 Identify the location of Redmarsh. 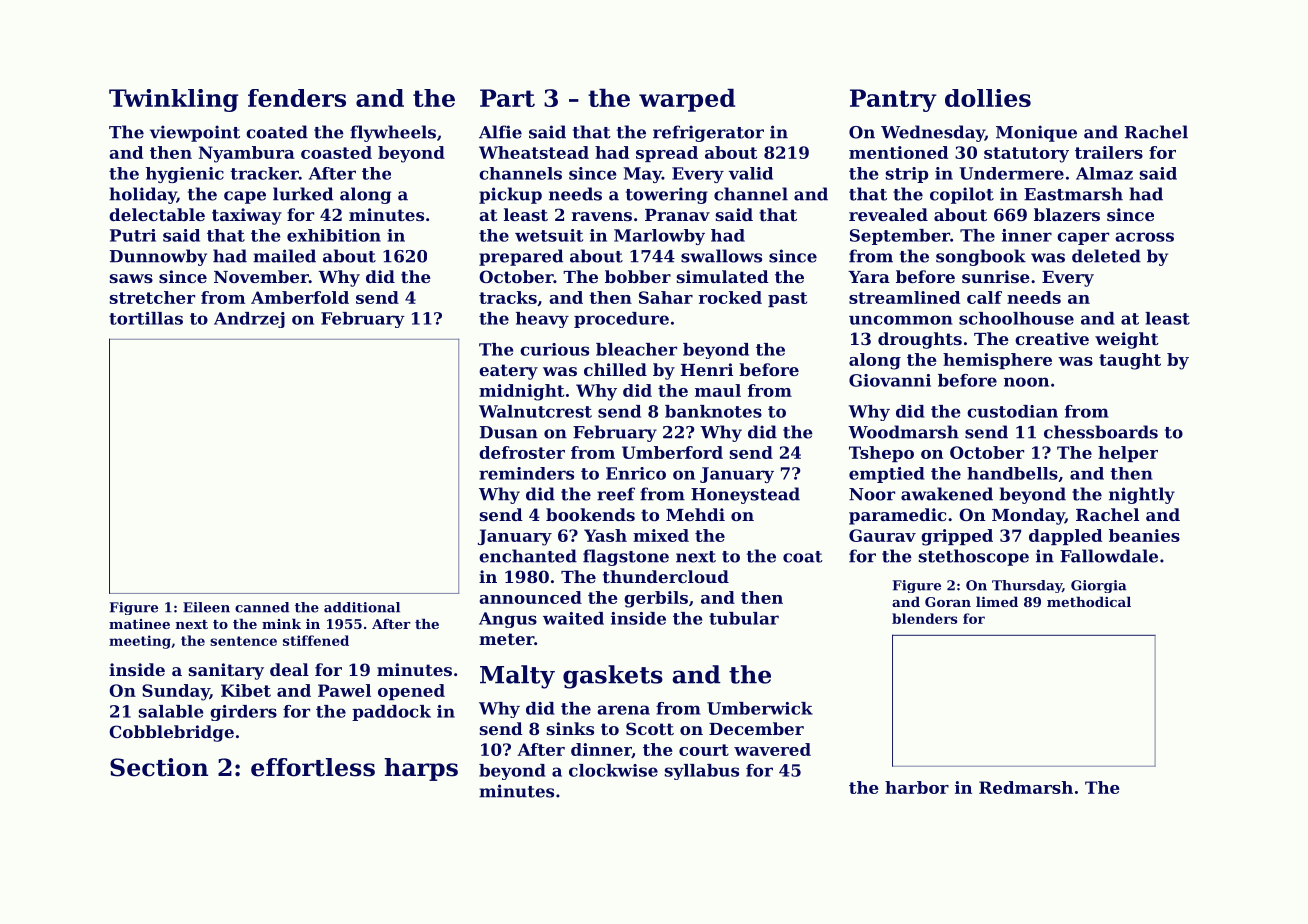
(1026, 787).
